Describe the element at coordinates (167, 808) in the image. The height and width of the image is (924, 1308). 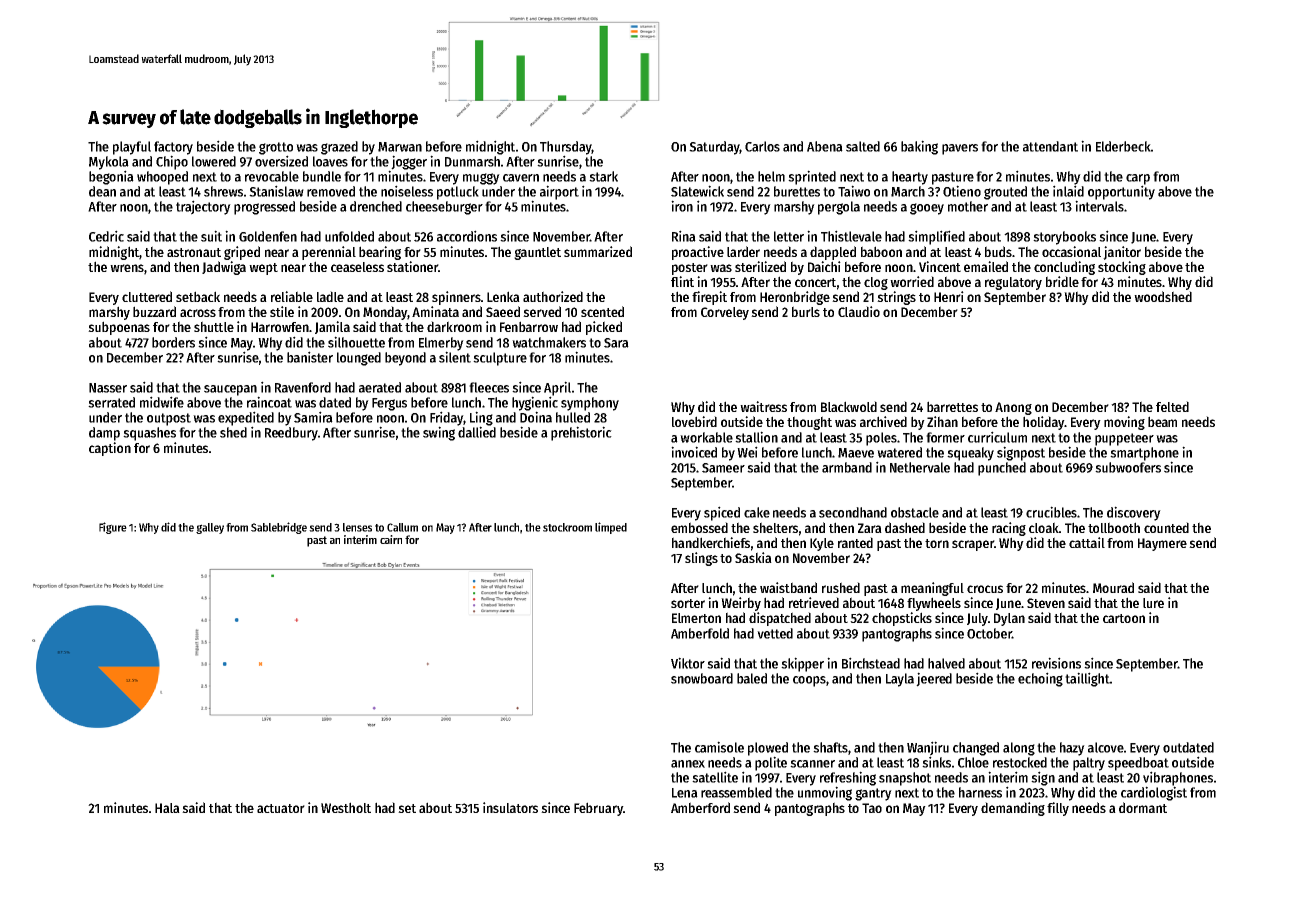
I see `Hala` at that location.
